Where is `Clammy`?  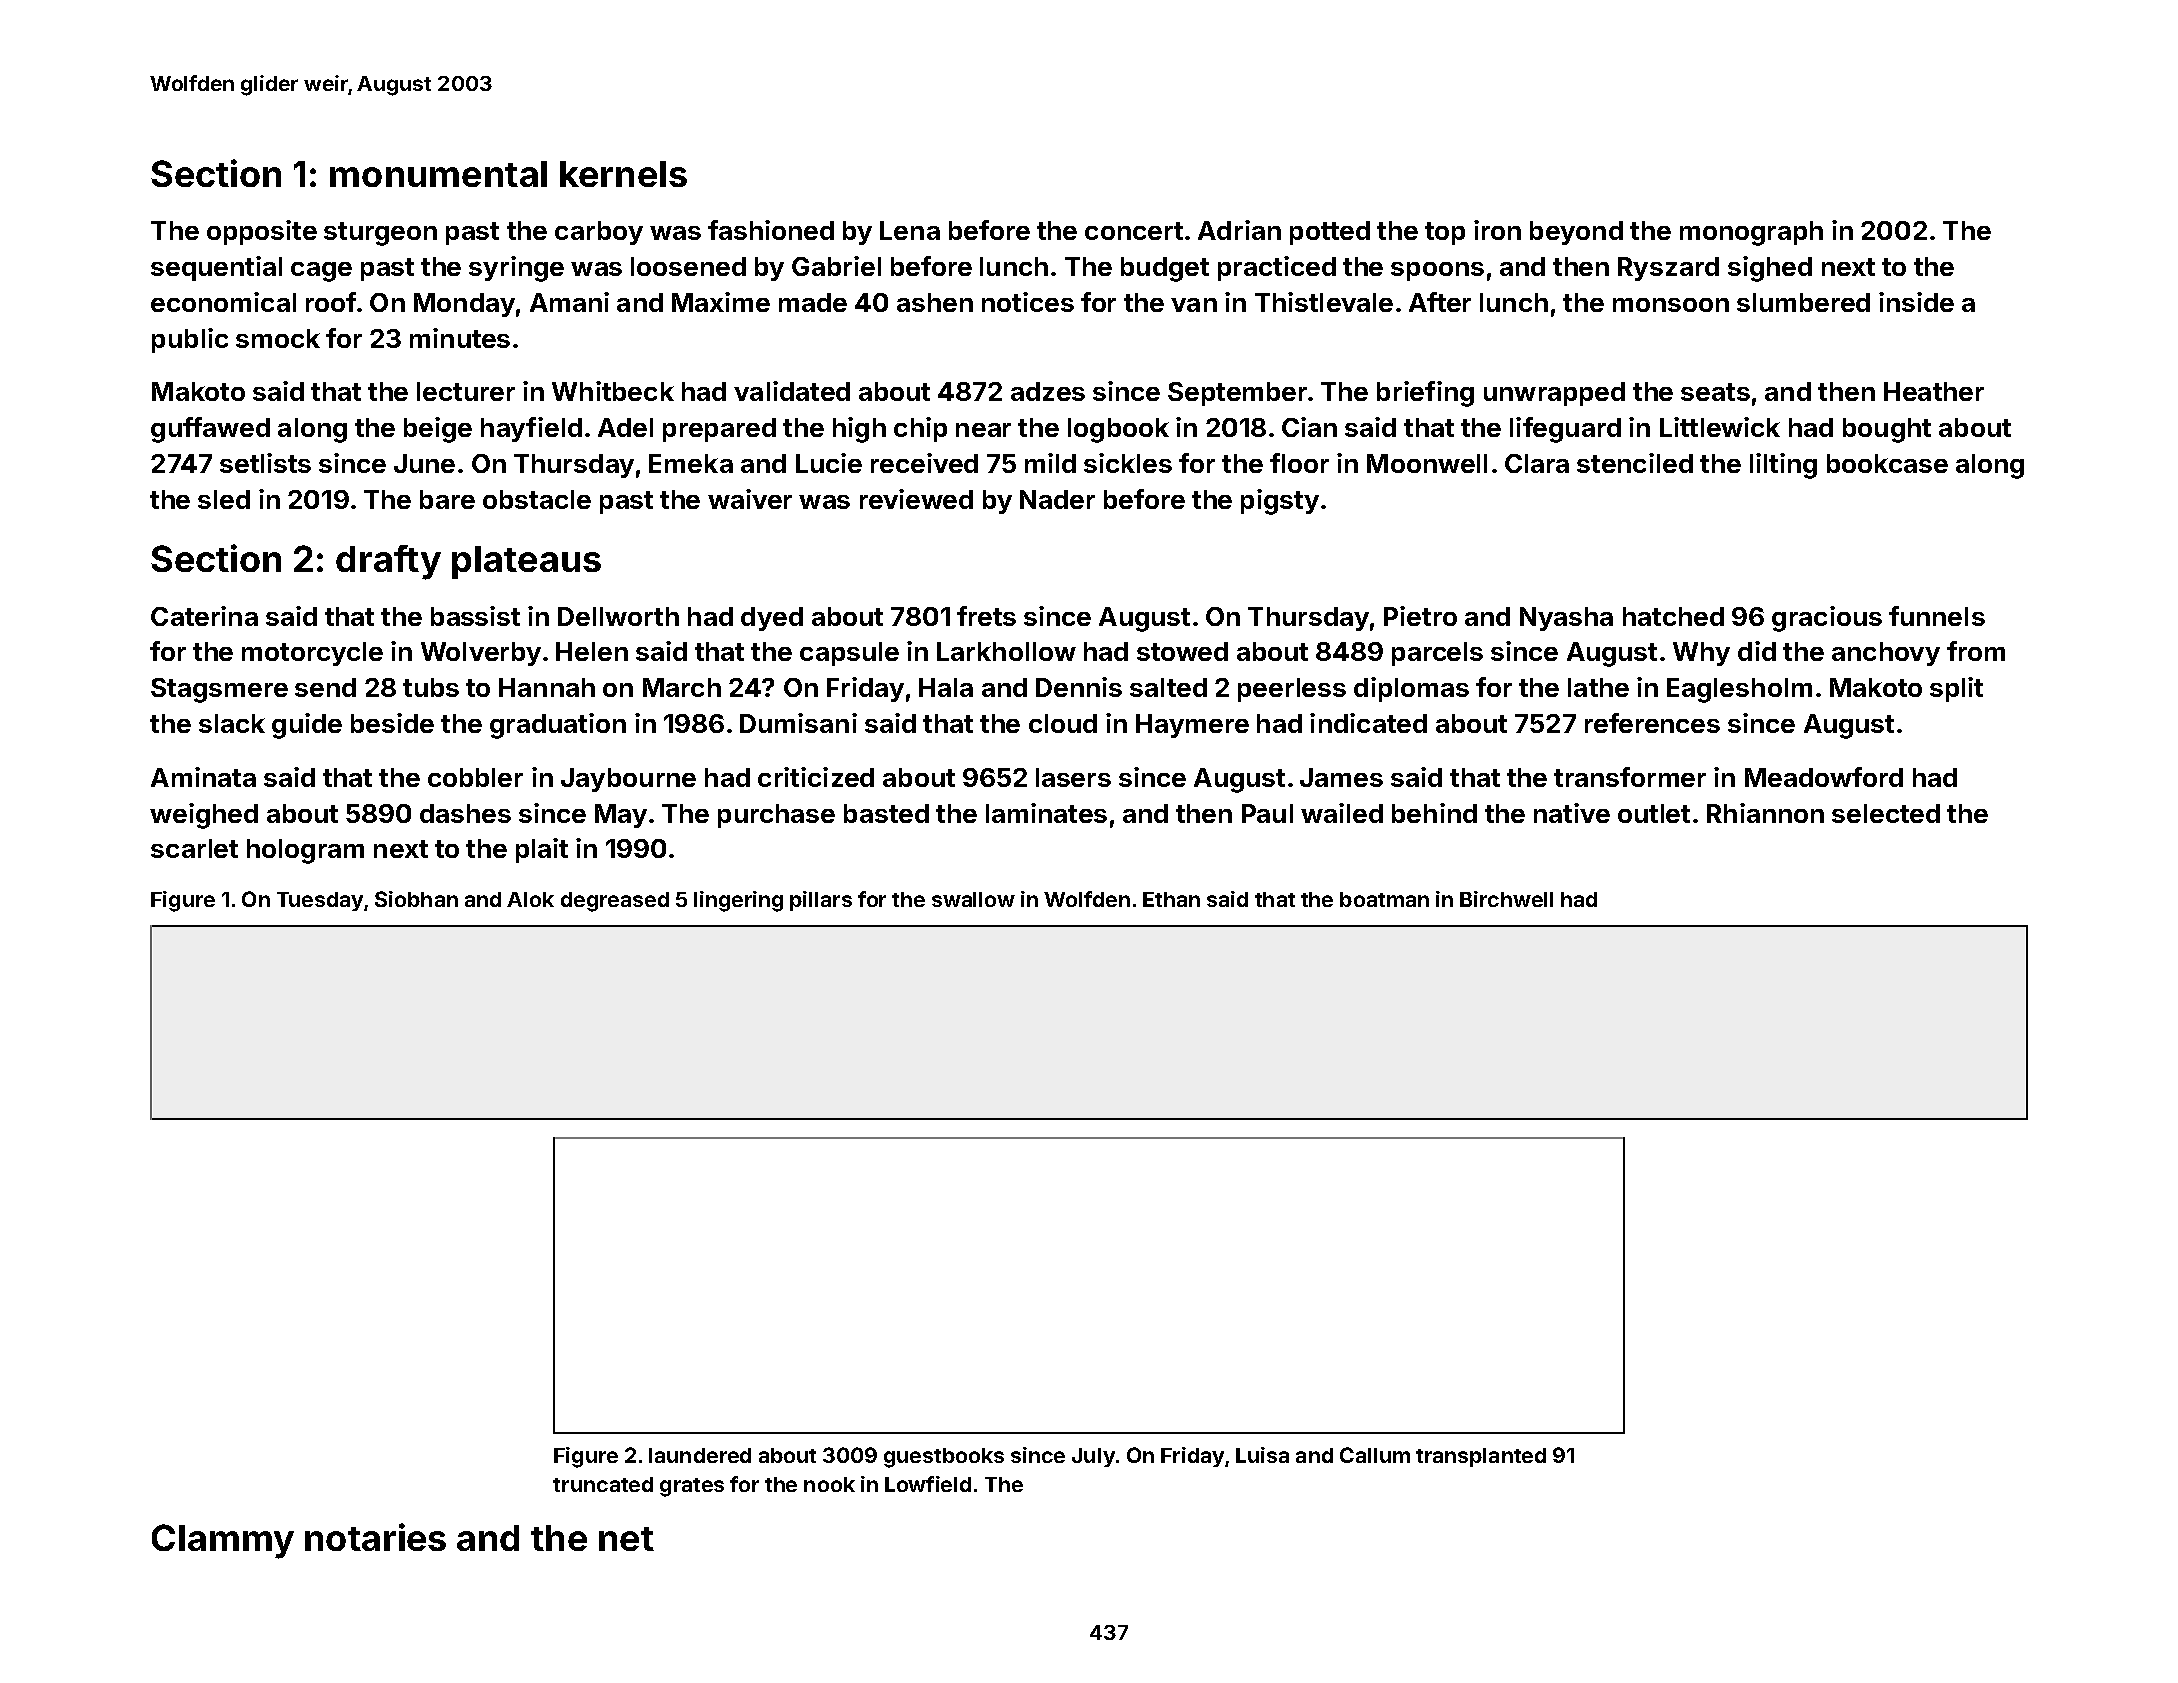
Clammy is located at coordinates (223, 1541).
